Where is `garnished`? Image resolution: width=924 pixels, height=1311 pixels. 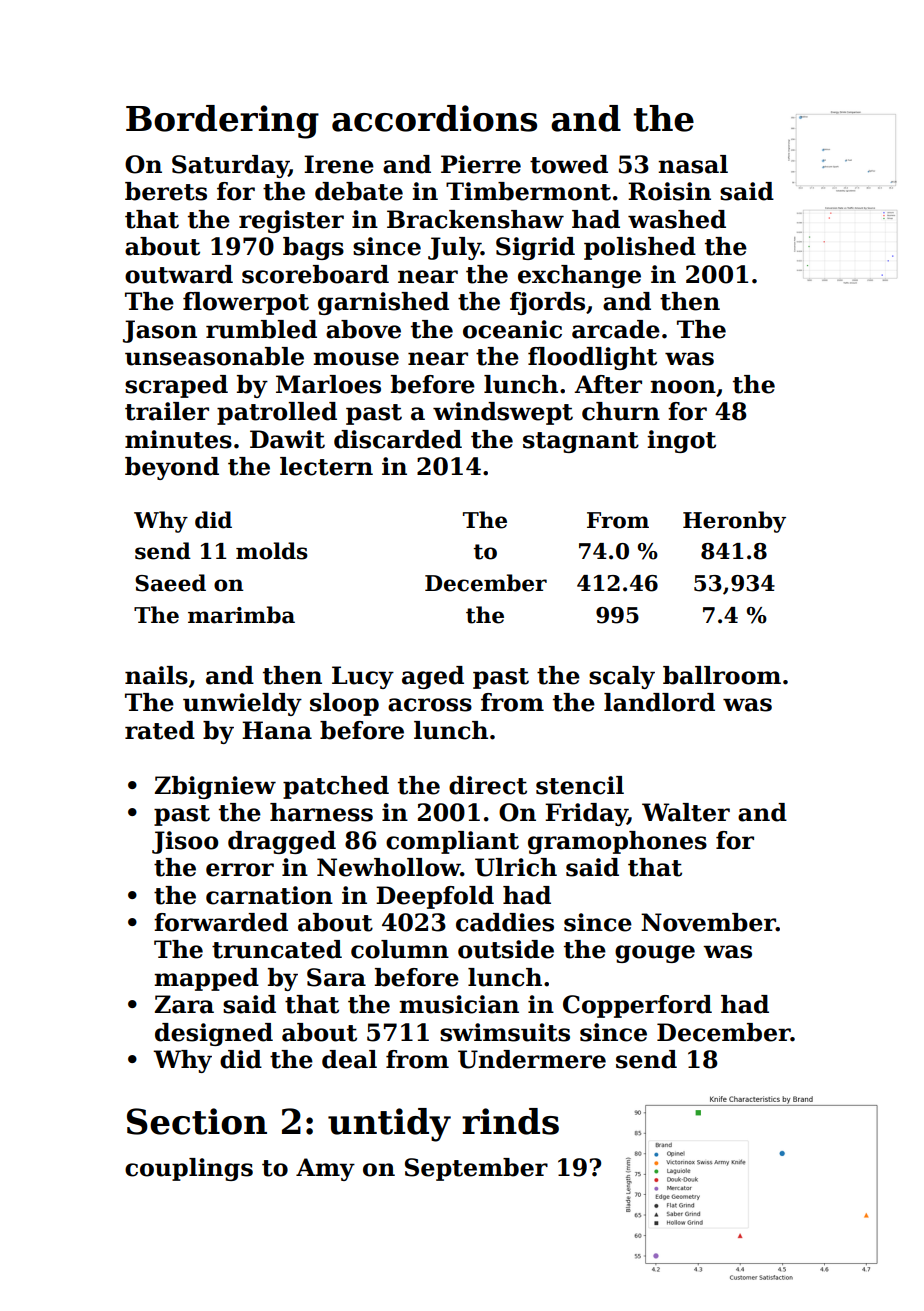 garnished is located at coordinates (383, 303).
